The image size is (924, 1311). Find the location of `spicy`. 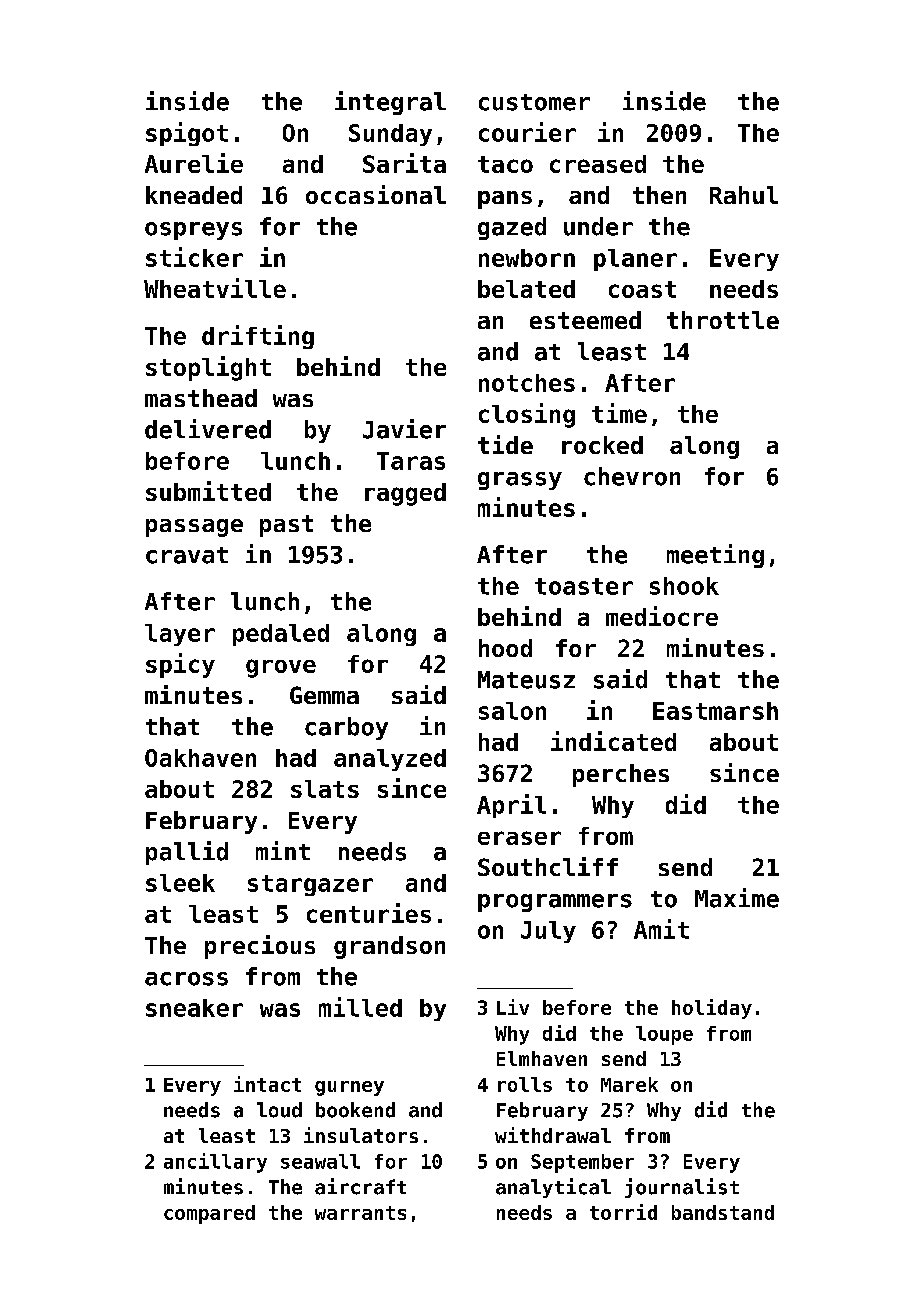

spicy is located at coordinates (180, 665).
